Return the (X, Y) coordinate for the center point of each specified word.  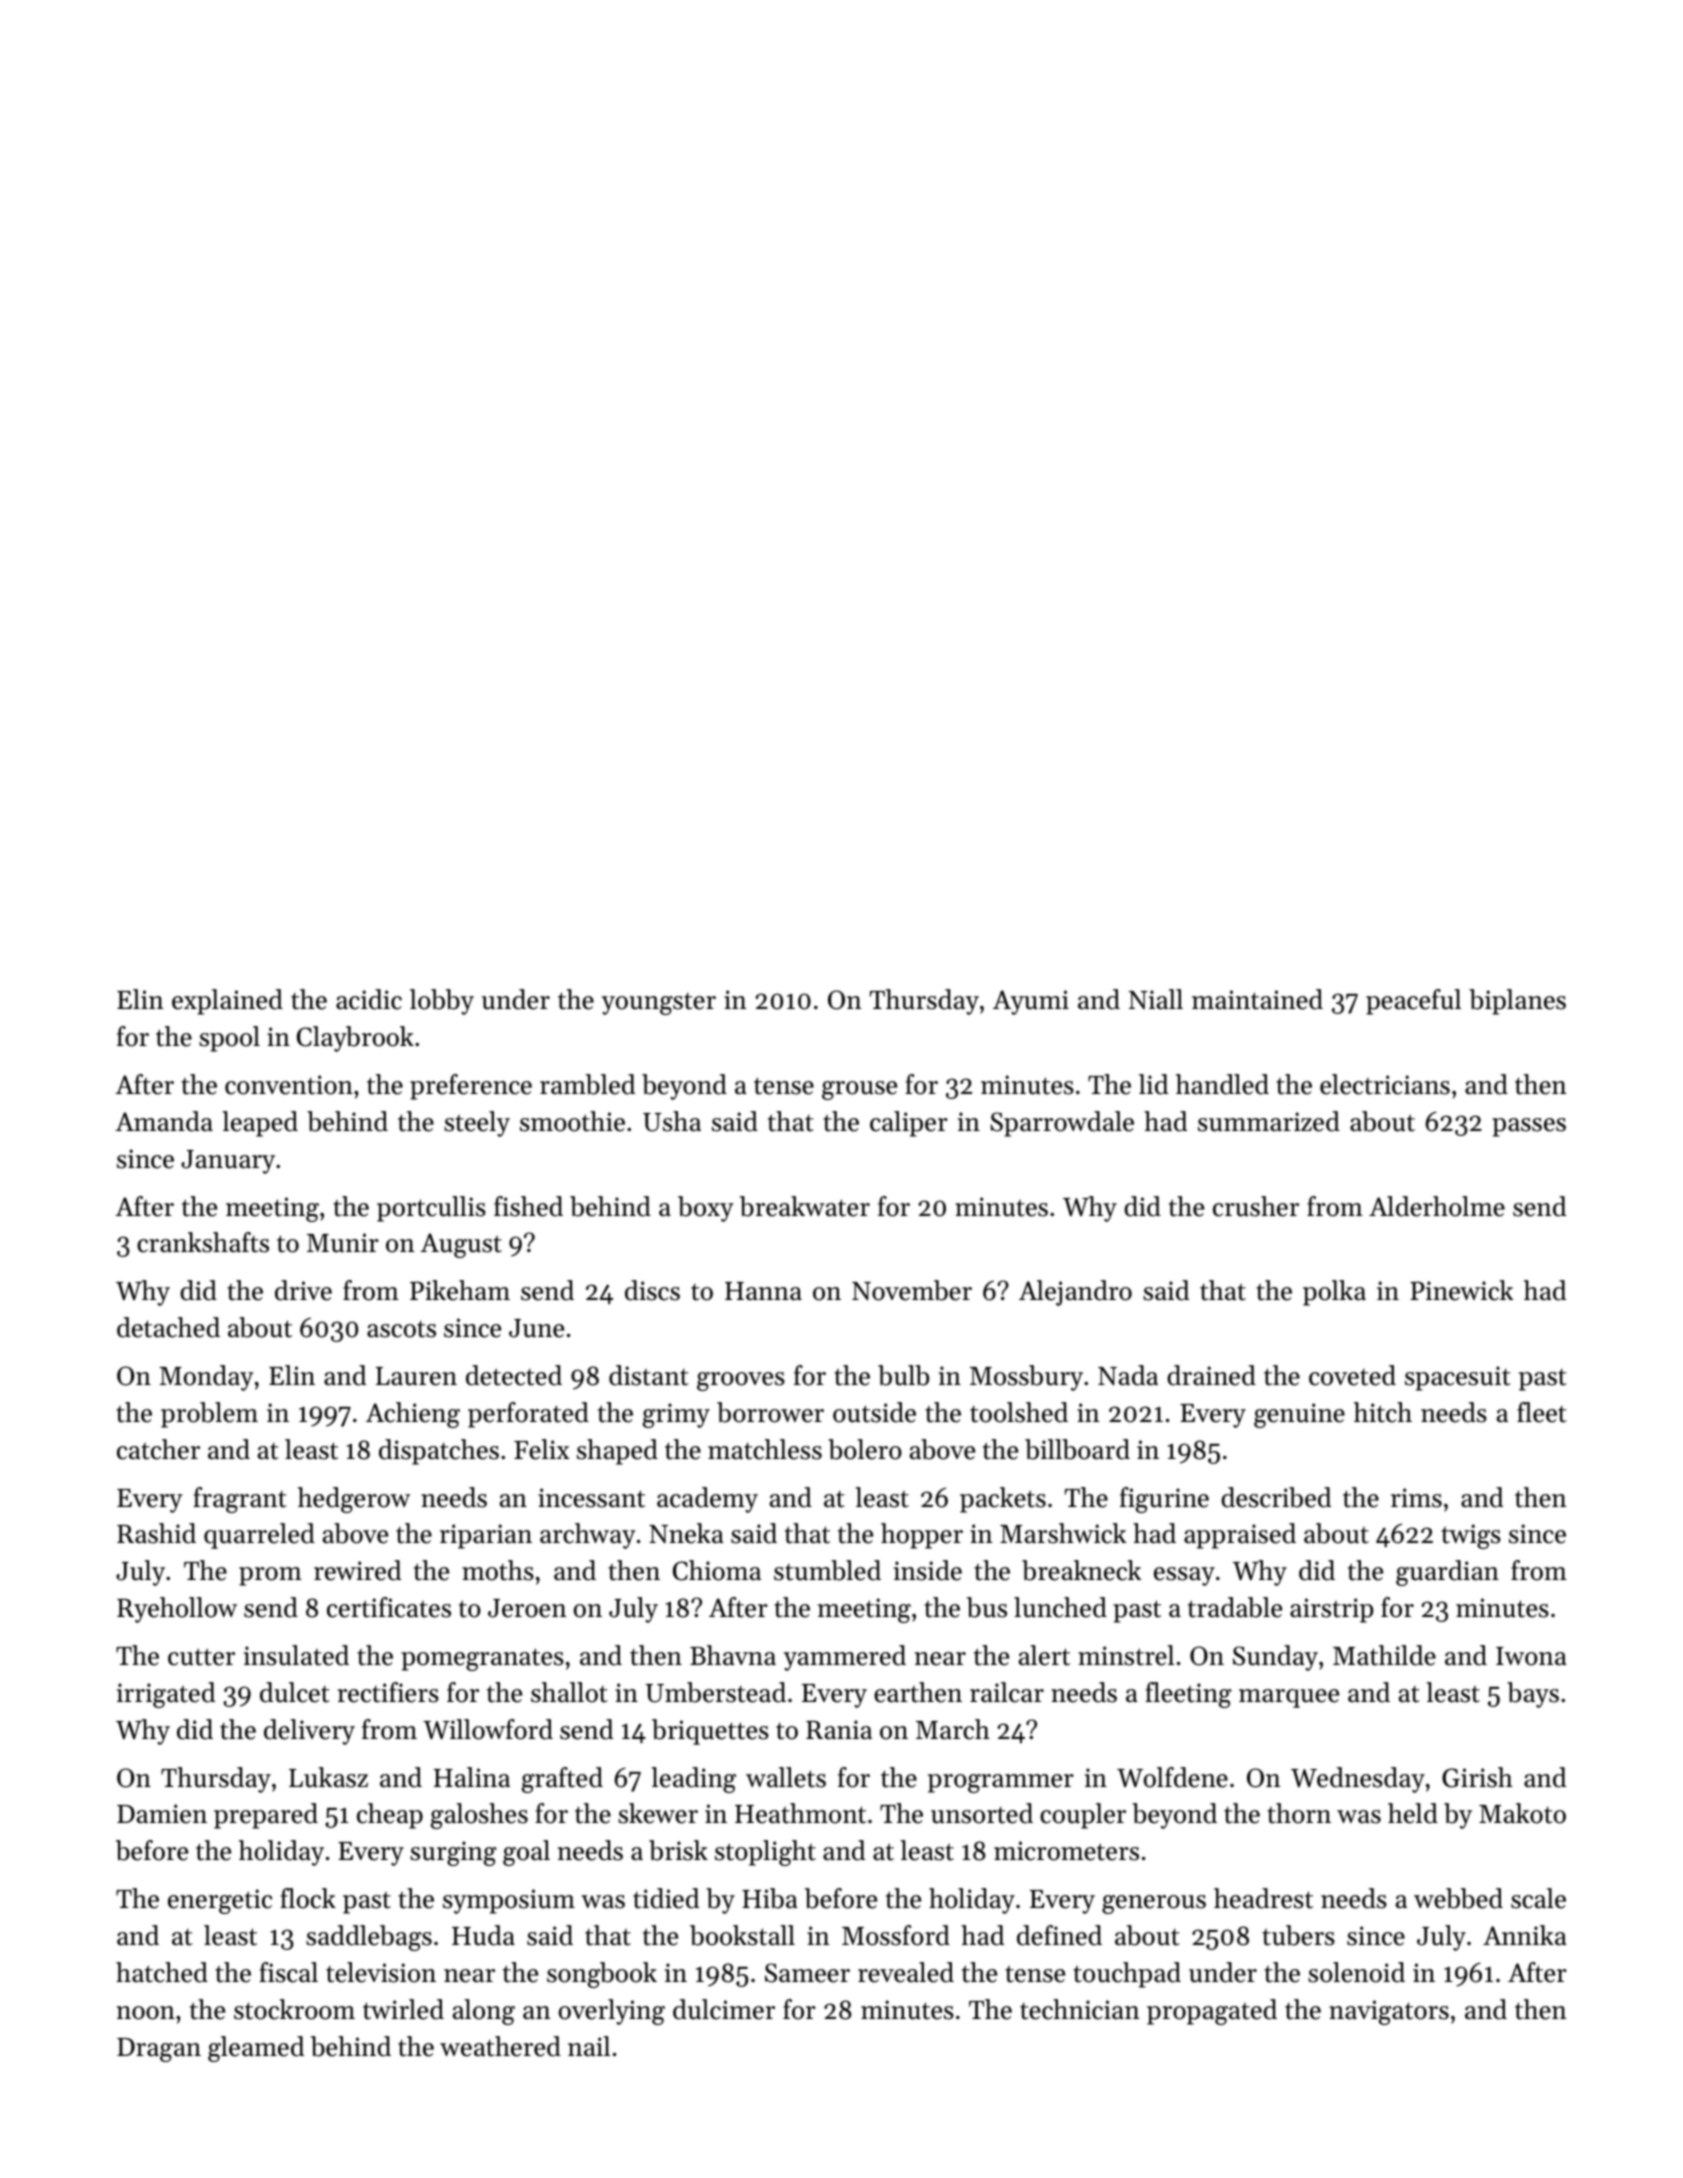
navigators (1389, 2012)
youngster (658, 1003)
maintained (1257, 999)
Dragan (159, 2050)
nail (589, 2046)
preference (471, 1087)
